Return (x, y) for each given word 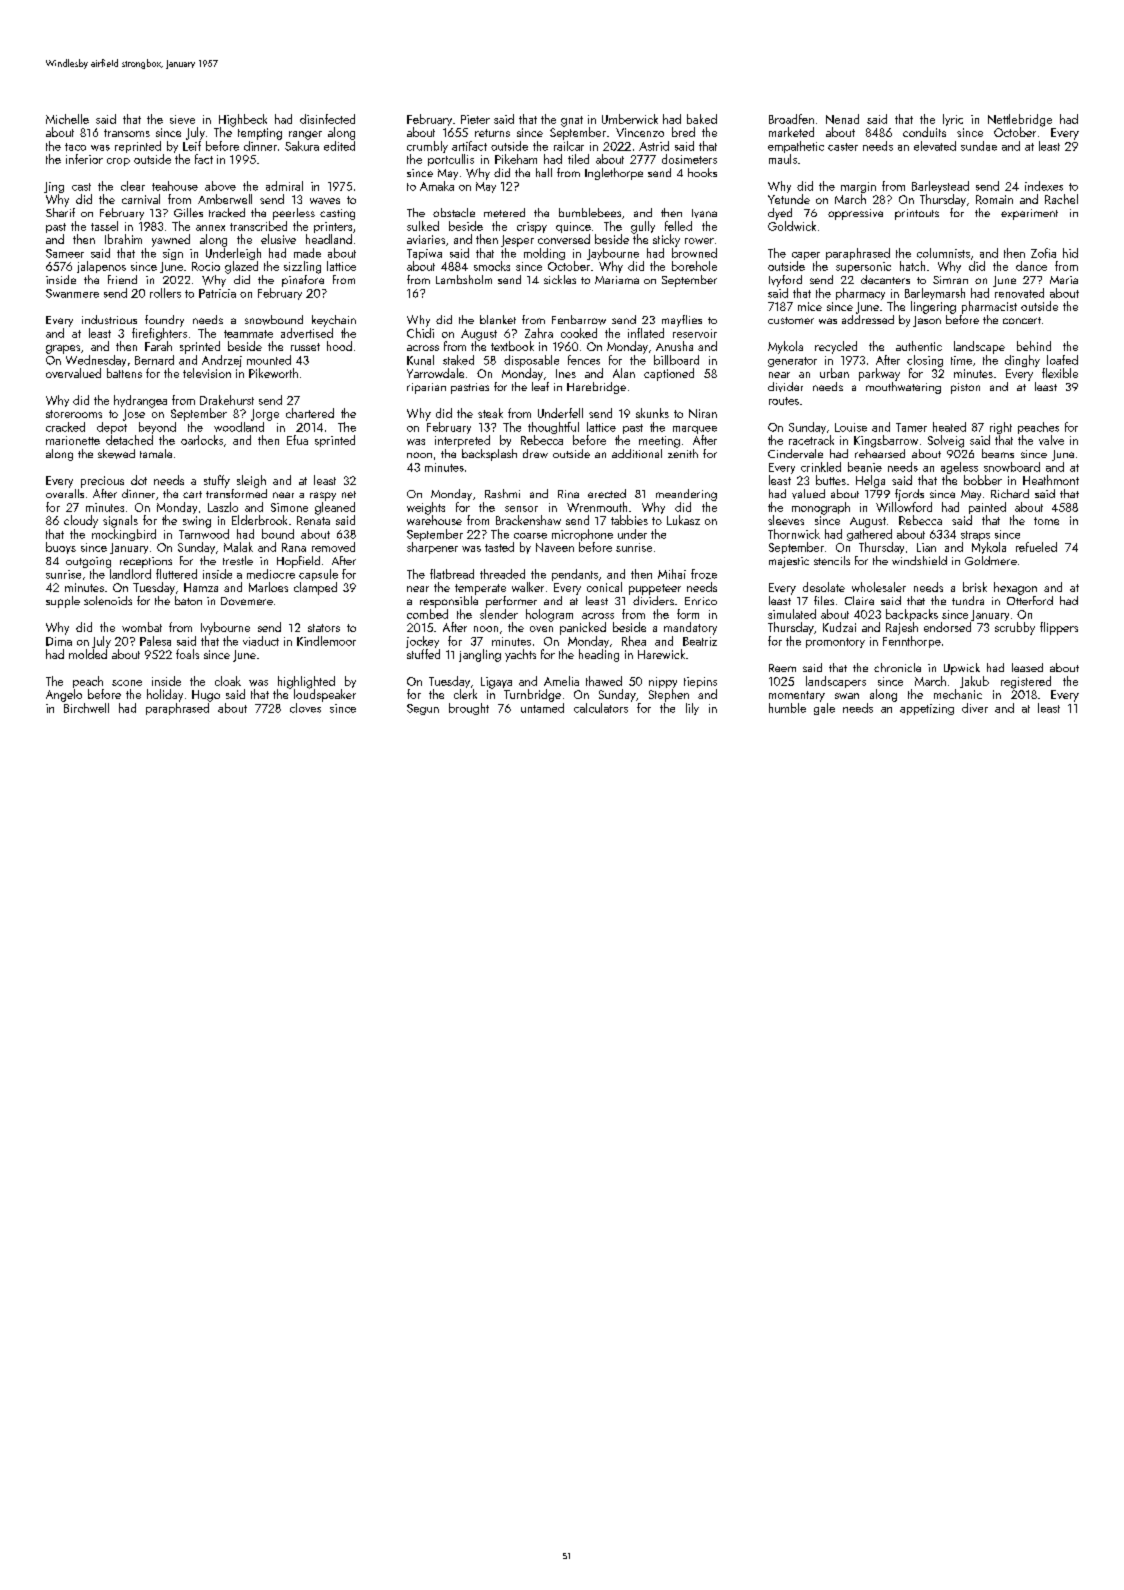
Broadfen (791, 119)
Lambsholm (464, 279)
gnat (572, 121)
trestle (238, 560)
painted (987, 508)
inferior (84, 159)
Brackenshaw (528, 520)
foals (187, 654)
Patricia (217, 293)
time (961, 360)
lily (692, 709)
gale (824, 709)
